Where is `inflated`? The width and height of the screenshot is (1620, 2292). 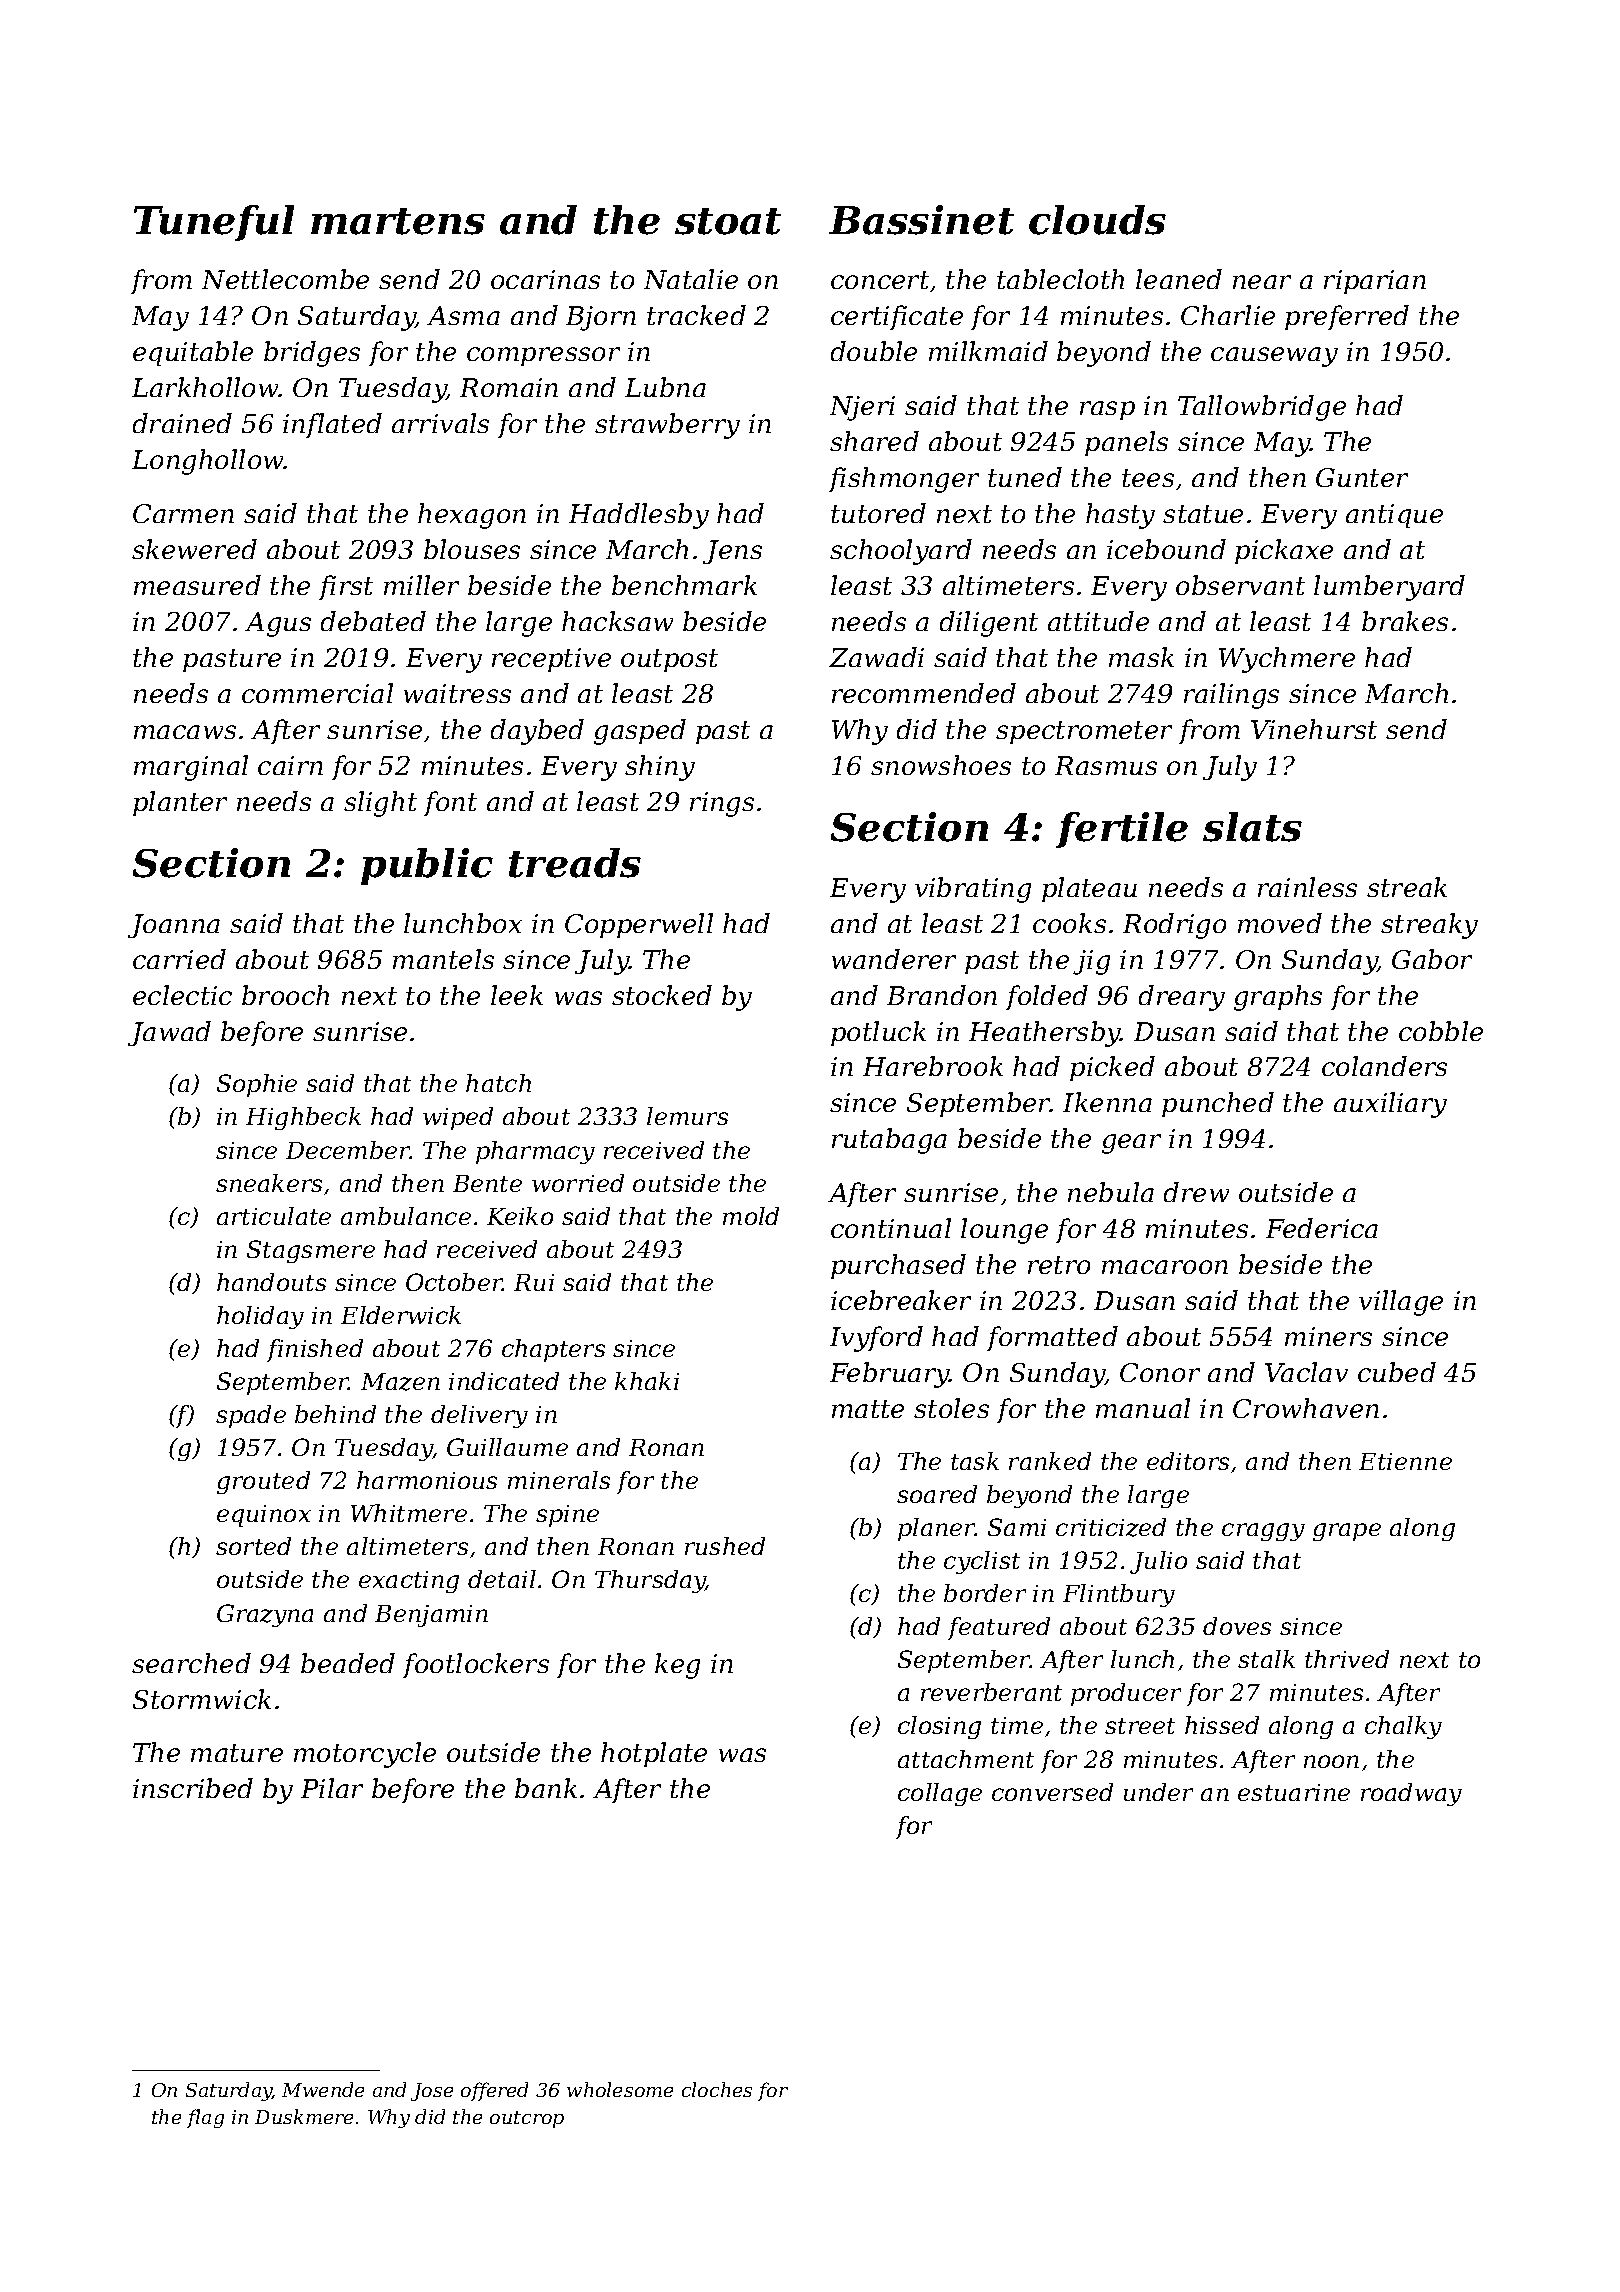 inflated is located at coordinates (332, 425).
